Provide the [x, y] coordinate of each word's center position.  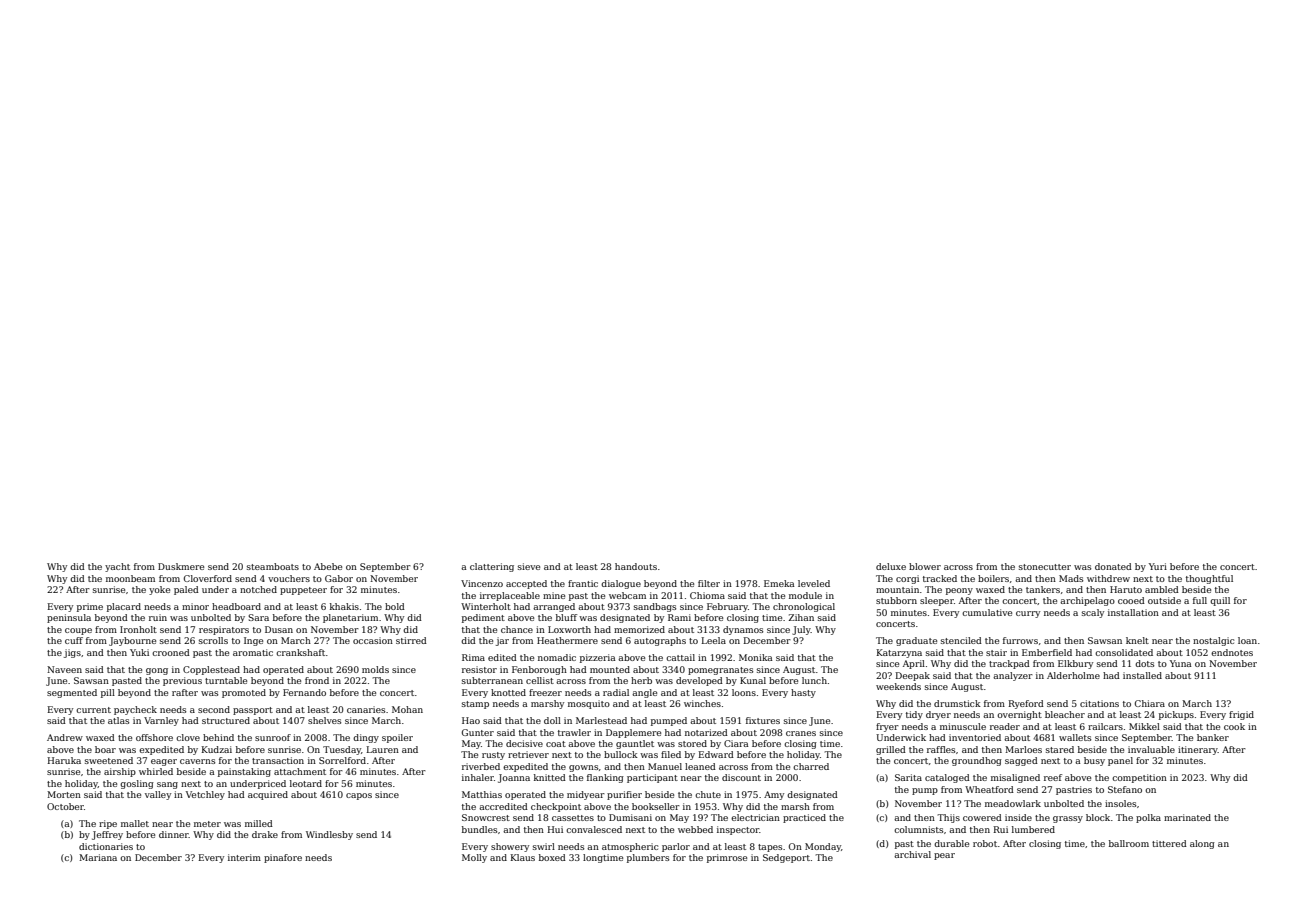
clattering [492, 567]
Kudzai [216, 749]
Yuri [1158, 566]
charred [811, 766]
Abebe [328, 566]
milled [259, 823]
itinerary [1198, 750]
